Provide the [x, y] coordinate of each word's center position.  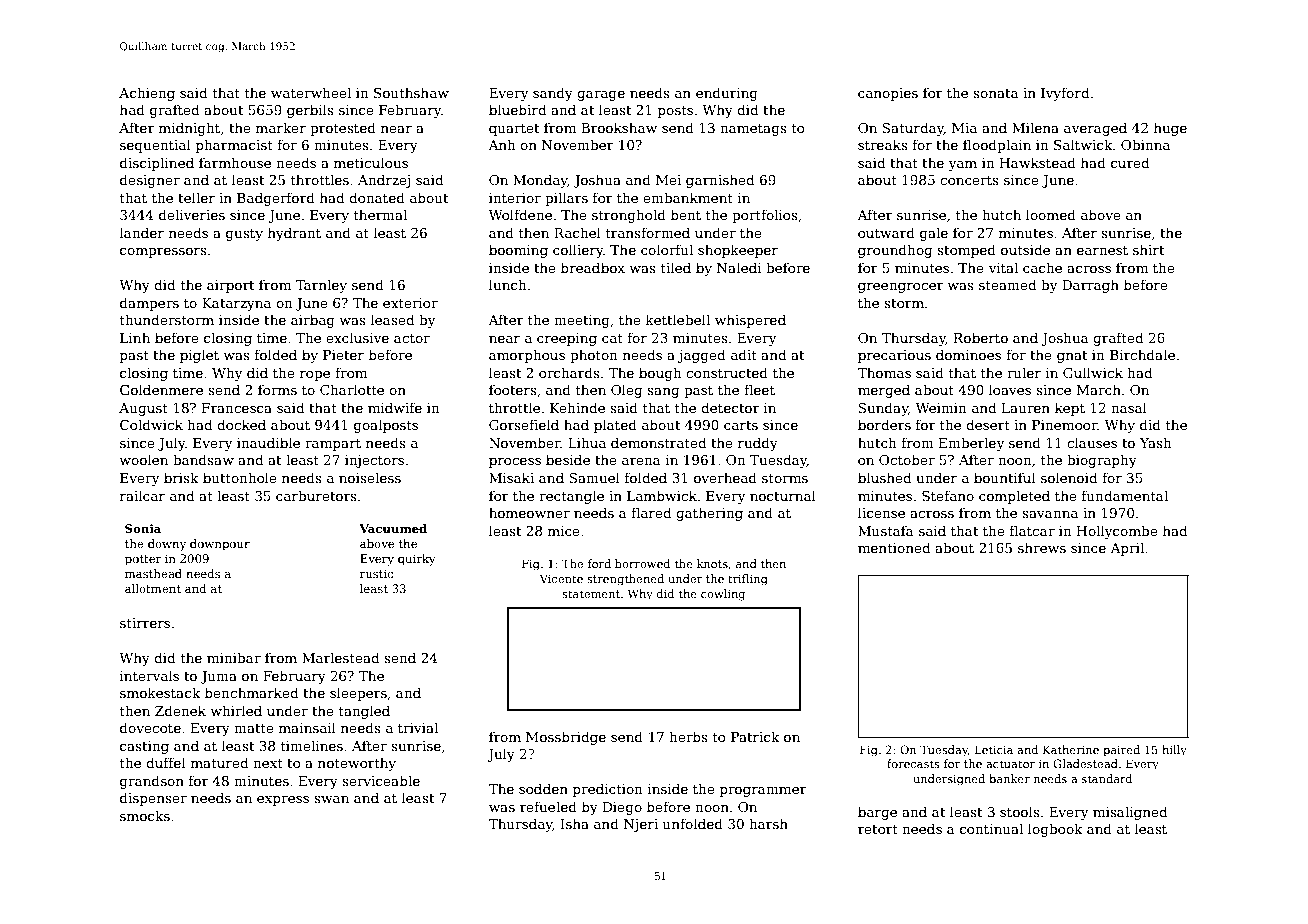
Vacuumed [393, 528]
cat [612, 338]
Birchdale [1142, 354]
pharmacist [234, 146]
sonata [996, 93]
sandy [553, 94]
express [283, 801]
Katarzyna [236, 304]
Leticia [994, 749]
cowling [723, 595]
